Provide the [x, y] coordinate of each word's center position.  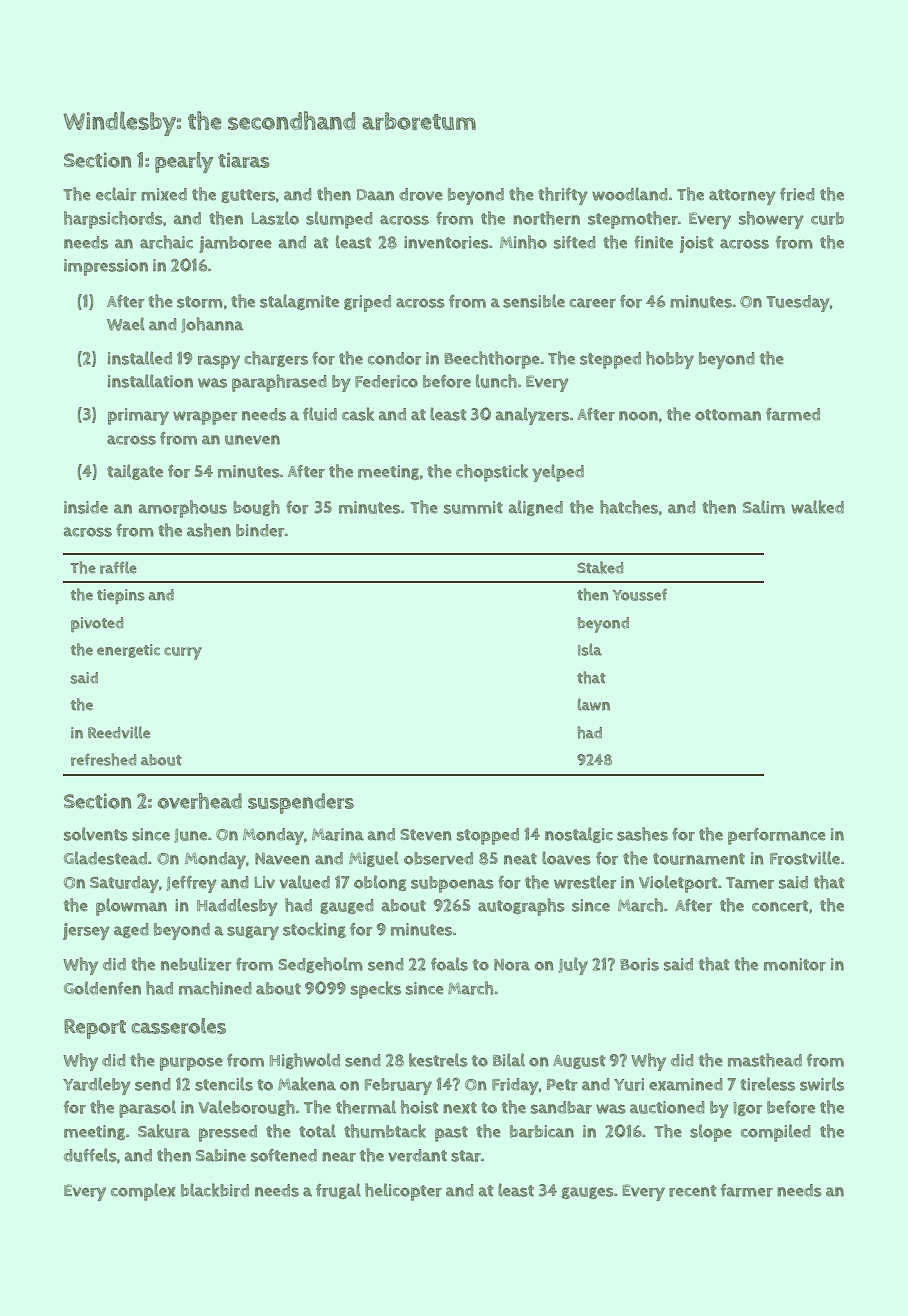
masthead [765, 1060]
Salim [764, 507]
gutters [248, 196]
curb [827, 218]
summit [473, 507]
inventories [446, 242]
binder [260, 530]
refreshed [103, 759]
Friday [515, 1086]
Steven [426, 835]
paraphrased [279, 383]
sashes [642, 834]
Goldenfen [102, 988]
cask [358, 414]
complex [143, 1192]
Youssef [639, 594]
